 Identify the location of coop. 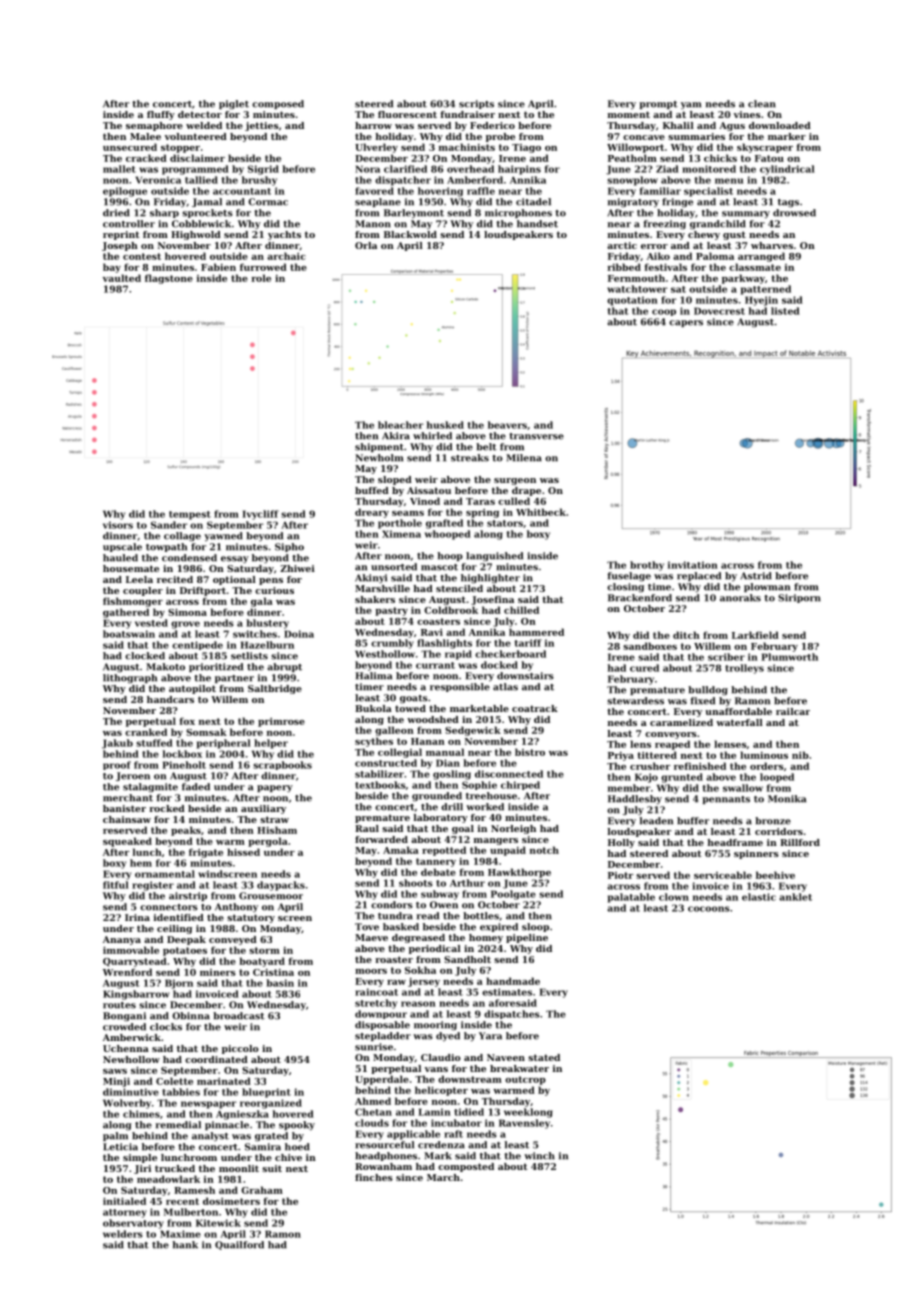
(664, 312).
